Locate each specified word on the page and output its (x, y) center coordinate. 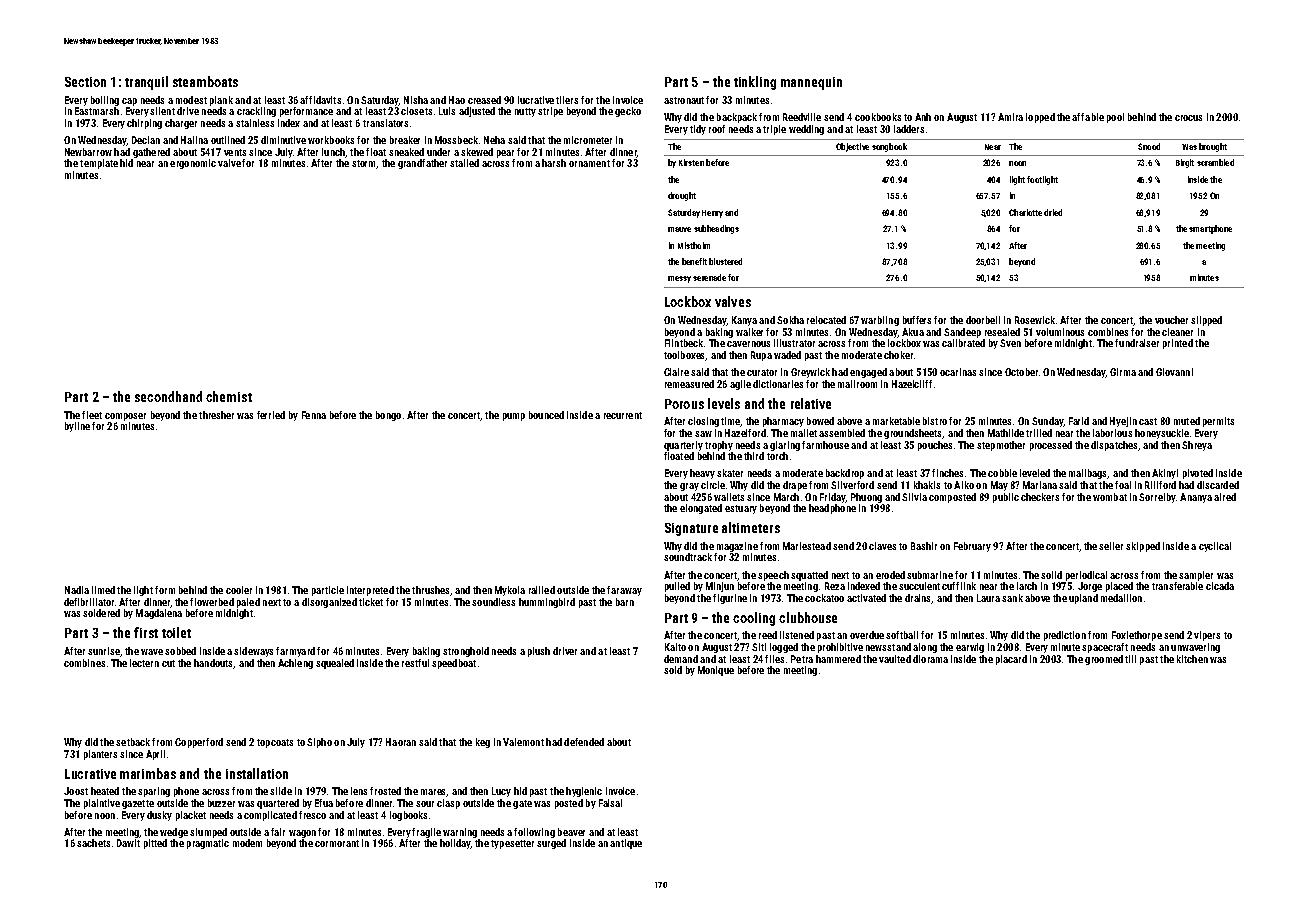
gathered (151, 153)
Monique (716, 671)
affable (1088, 117)
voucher (1171, 320)
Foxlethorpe (1137, 636)
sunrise (104, 651)
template (99, 164)
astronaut (684, 100)
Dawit (128, 843)
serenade (709, 277)
